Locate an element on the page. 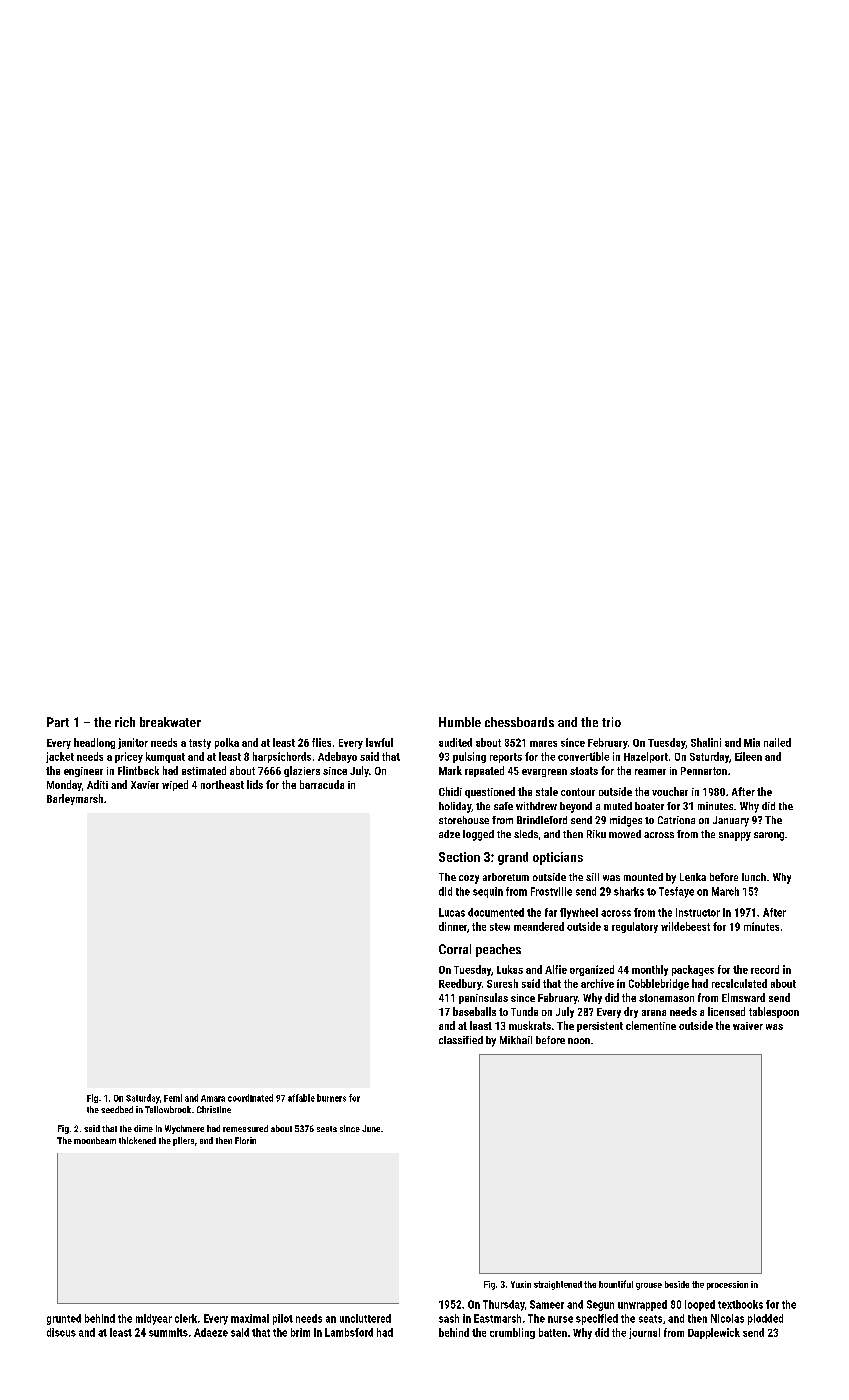  bountiful is located at coordinates (616, 1284).
